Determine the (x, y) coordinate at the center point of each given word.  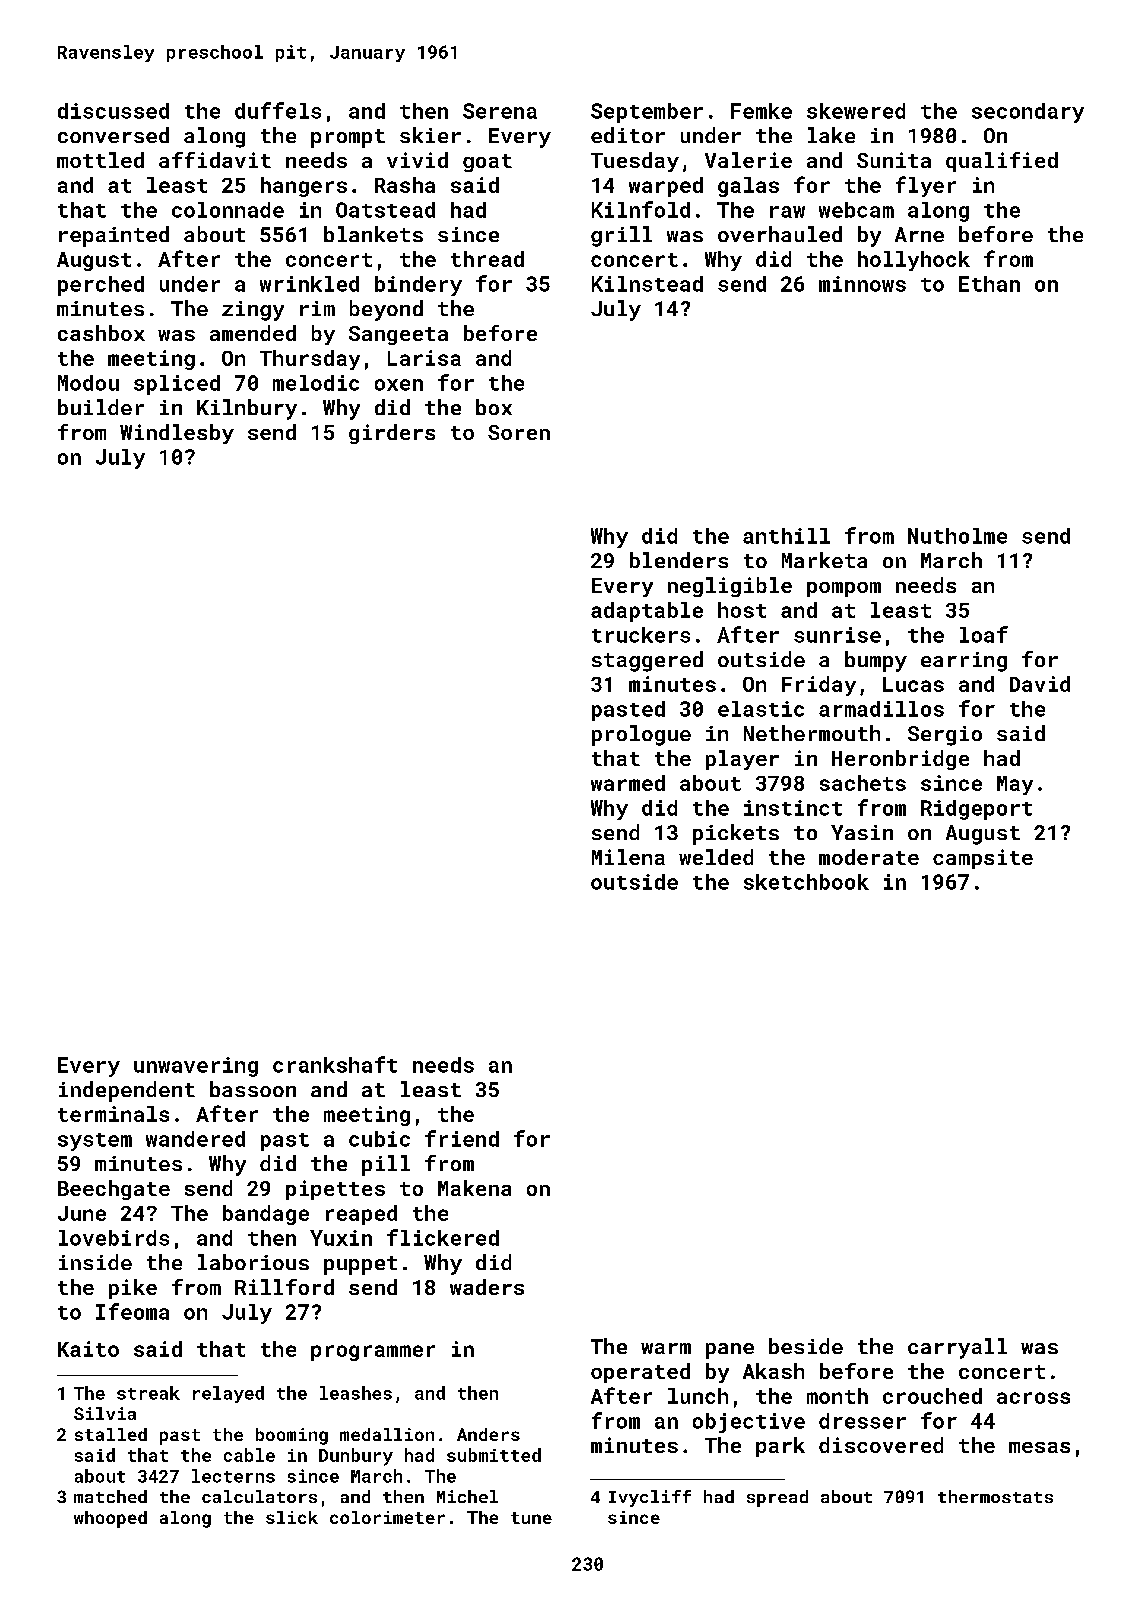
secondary (1028, 113)
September (647, 113)
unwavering (196, 1067)
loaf (984, 634)
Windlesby (177, 434)
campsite (983, 859)
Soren (519, 432)
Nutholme (957, 536)
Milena (628, 857)
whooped (110, 1519)
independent (127, 1091)
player (742, 760)
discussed (113, 111)
